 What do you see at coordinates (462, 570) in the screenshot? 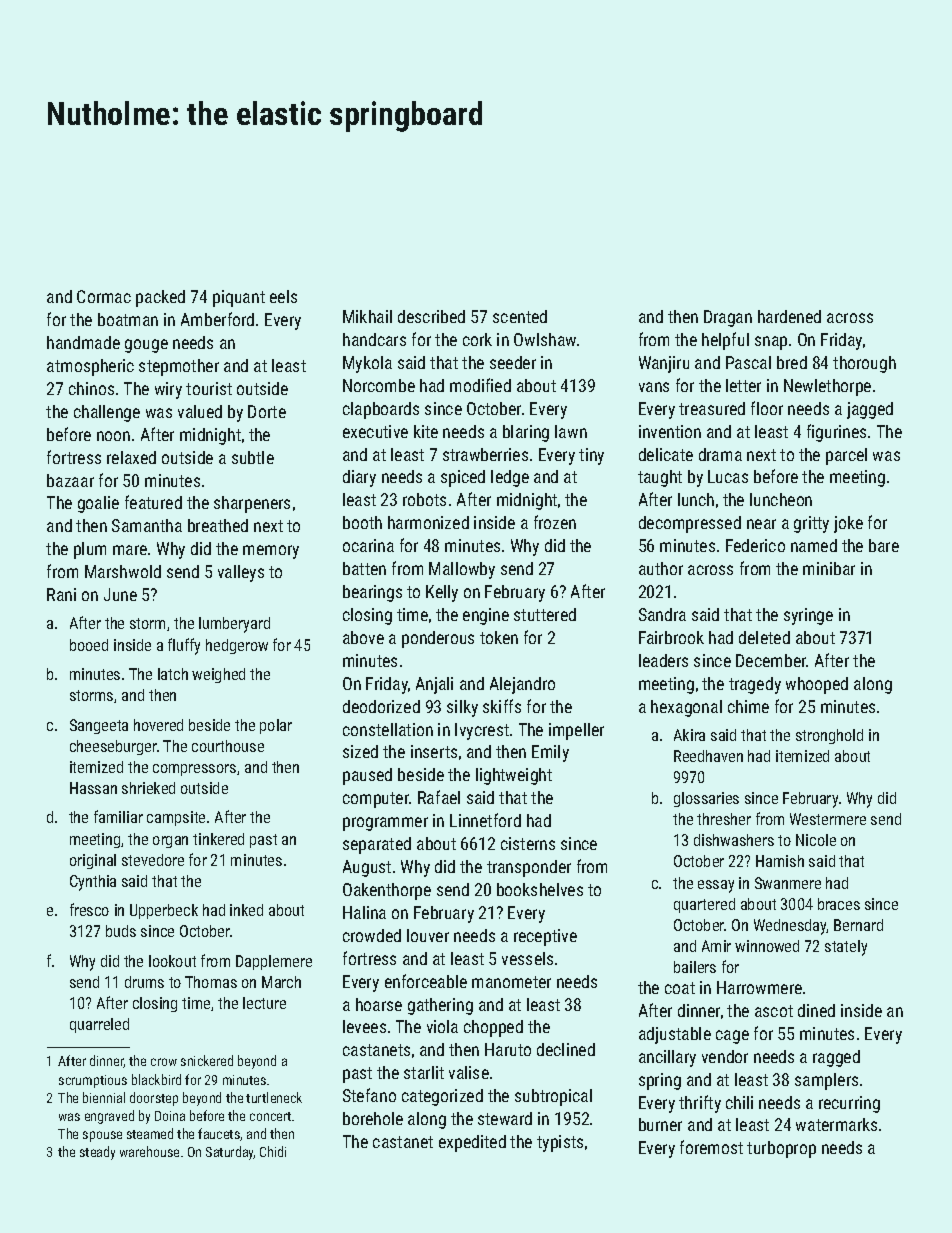
I see `Mallowby` at bounding box center [462, 570].
